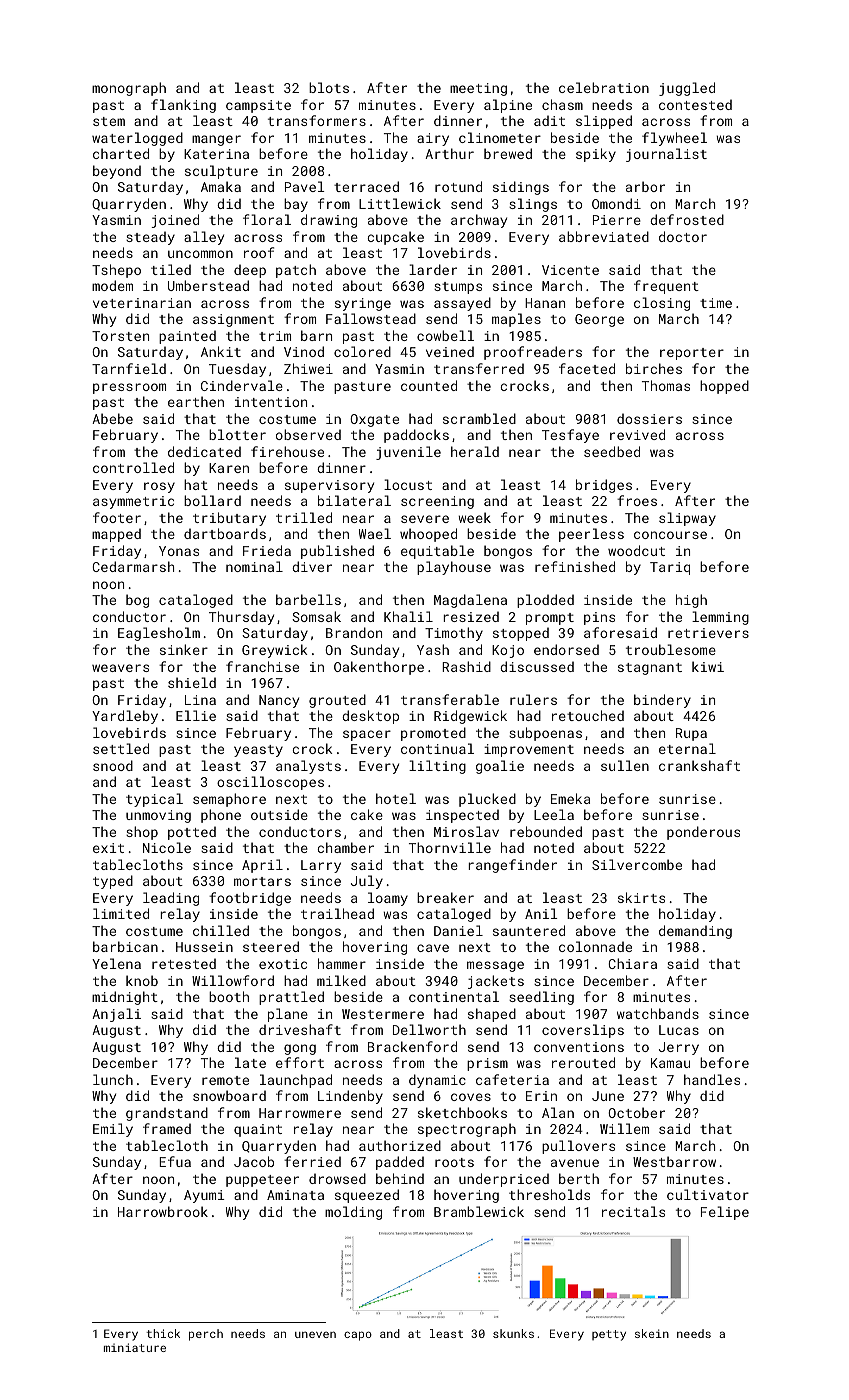  What do you see at coordinates (583, 1031) in the image?
I see `coverslips` at bounding box center [583, 1031].
